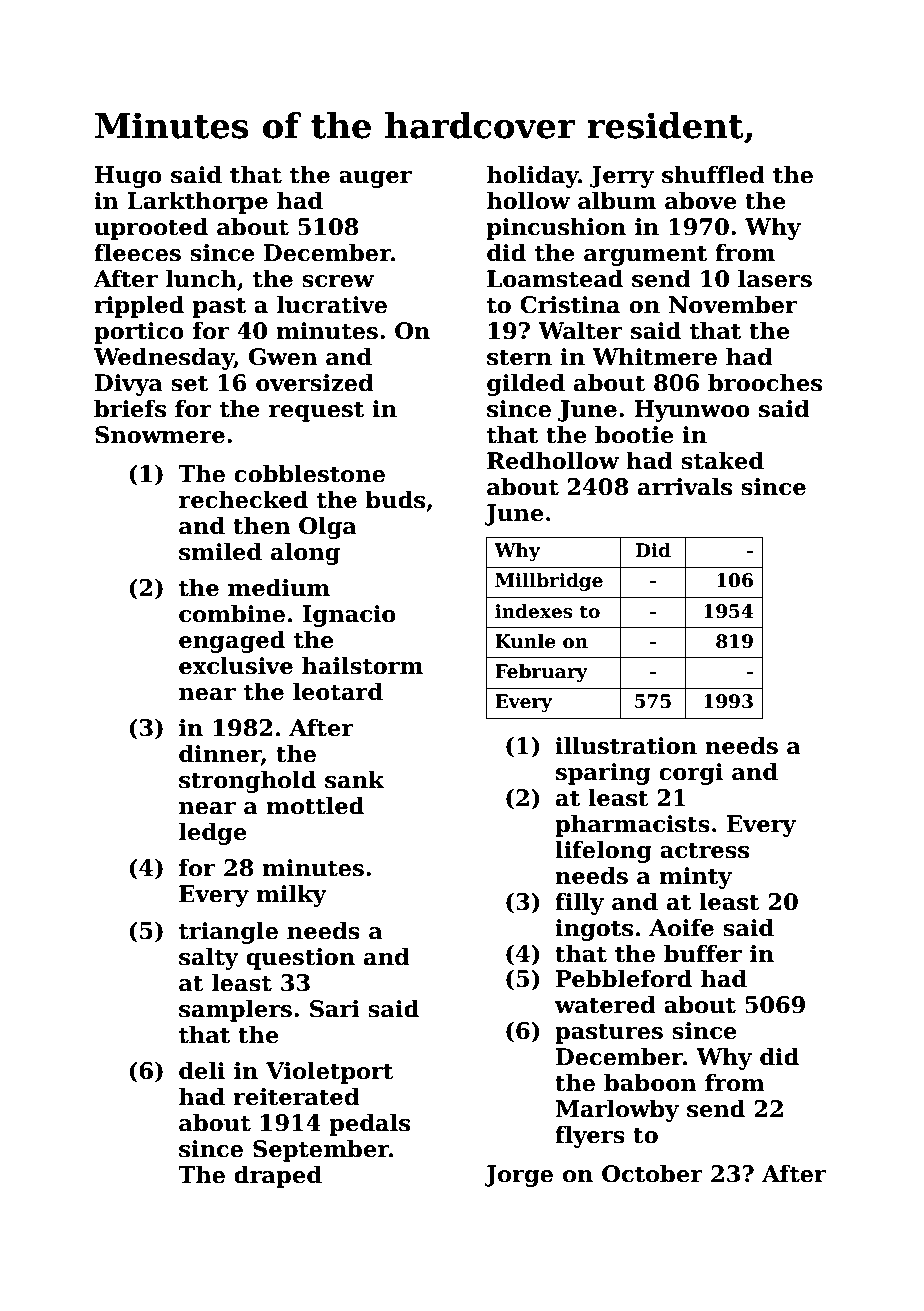 This page has width=924, height=1311. What do you see at coordinates (291, 895) in the page?
I see `milky` at bounding box center [291, 895].
